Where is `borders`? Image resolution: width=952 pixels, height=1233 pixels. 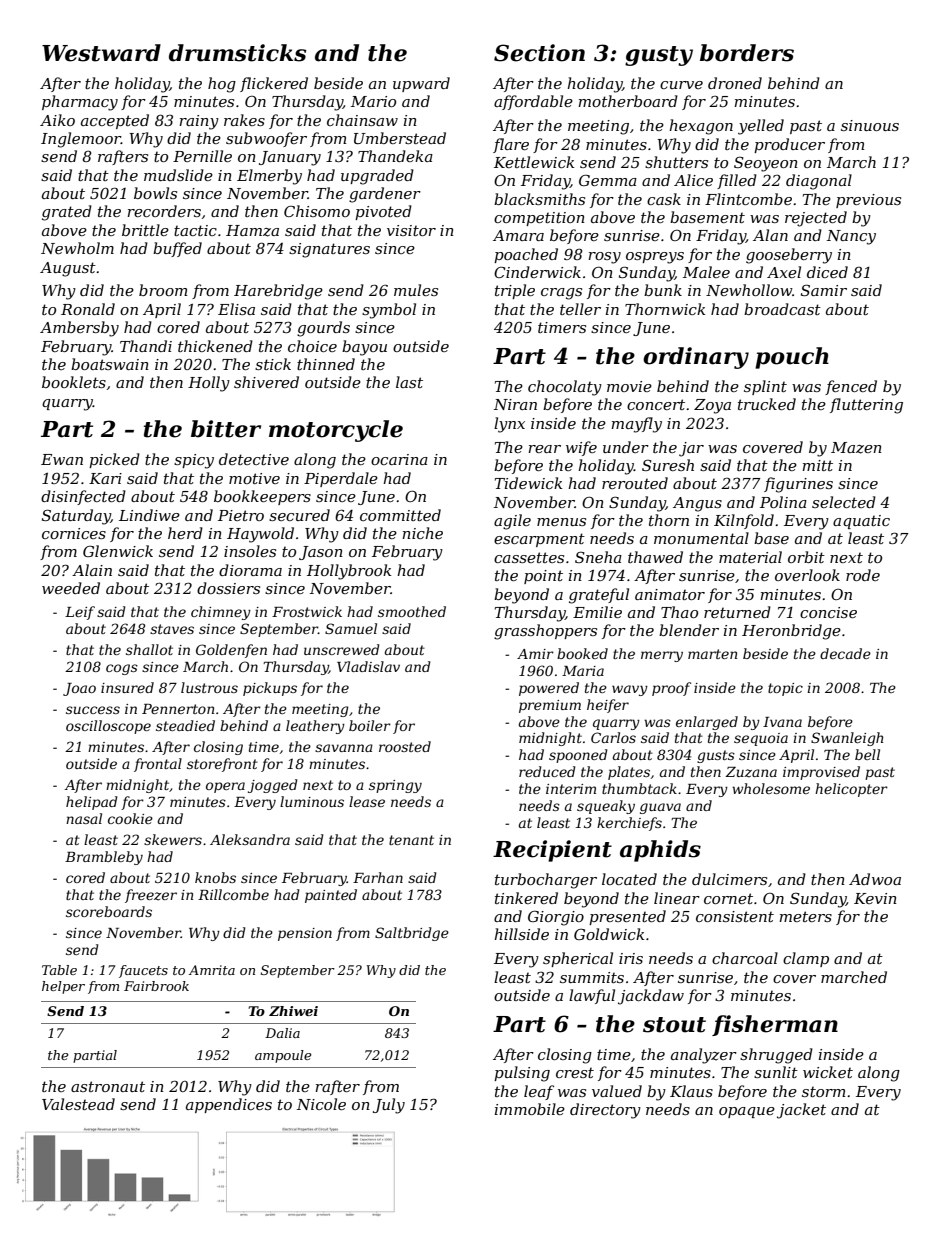
borders is located at coordinates (747, 53).
